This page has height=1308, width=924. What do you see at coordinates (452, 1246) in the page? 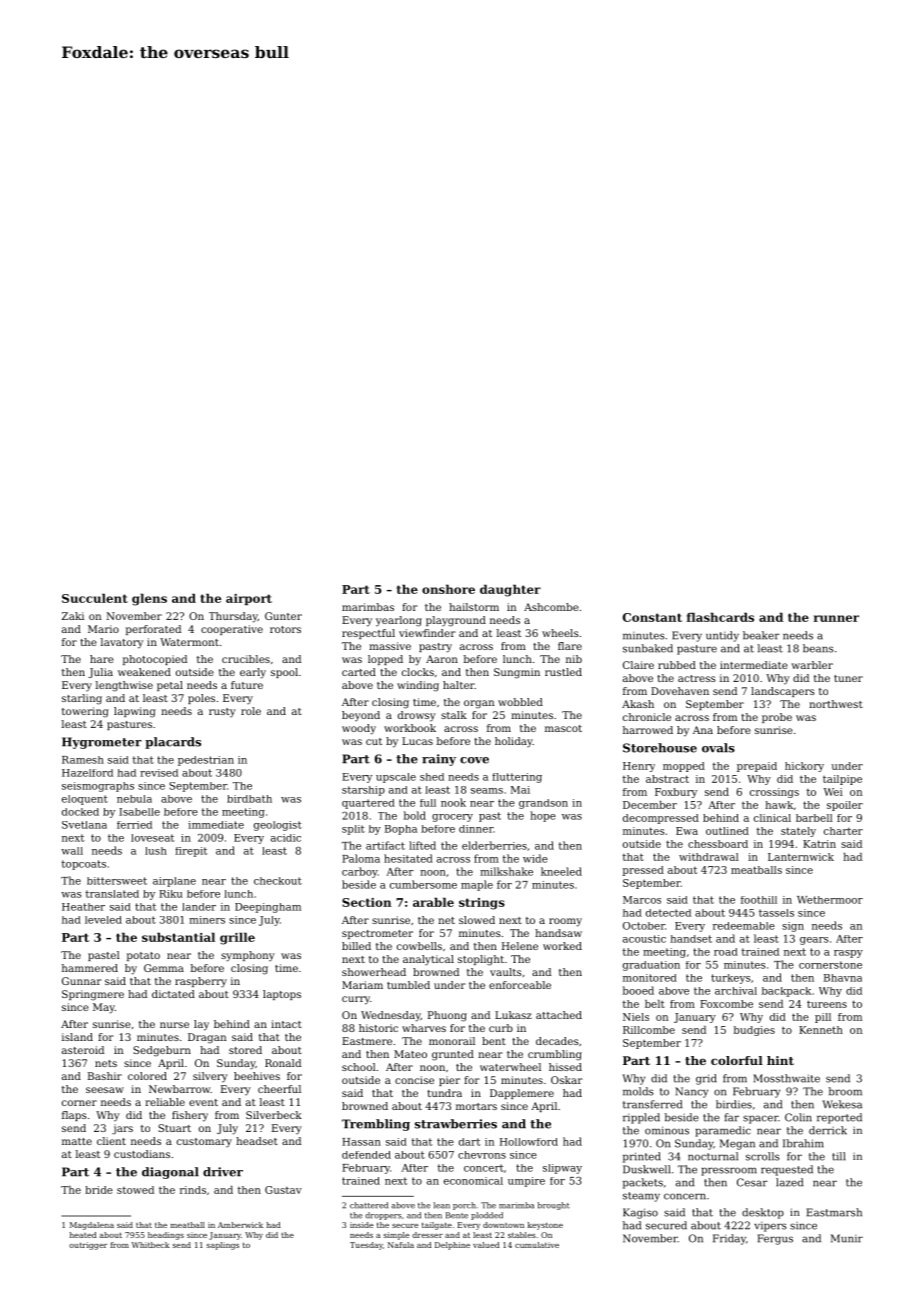
I see `Delphine` at bounding box center [452, 1246].
